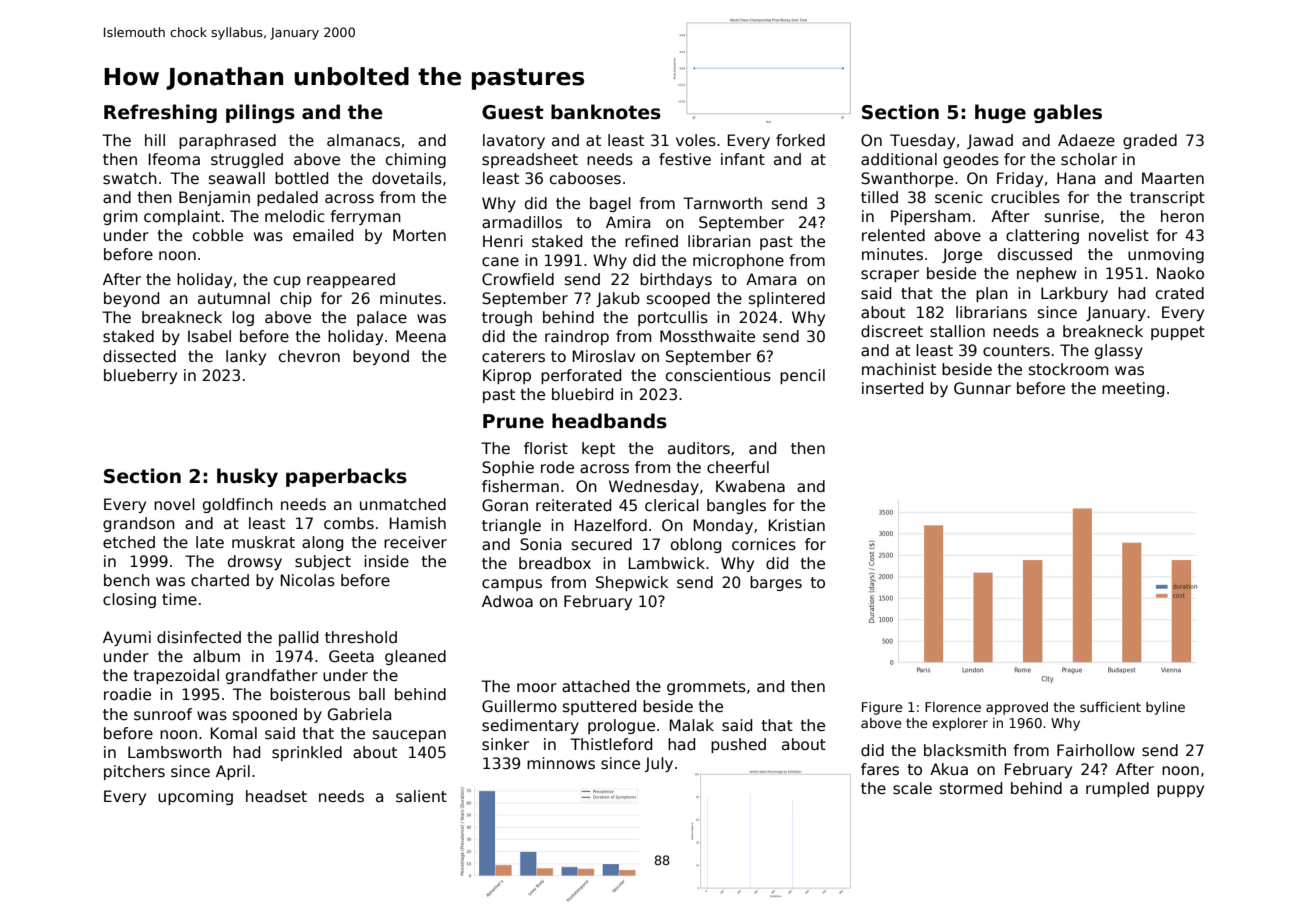 The image size is (1308, 924). Describe the element at coordinates (738, 745) in the screenshot. I see `pushed` at that location.
